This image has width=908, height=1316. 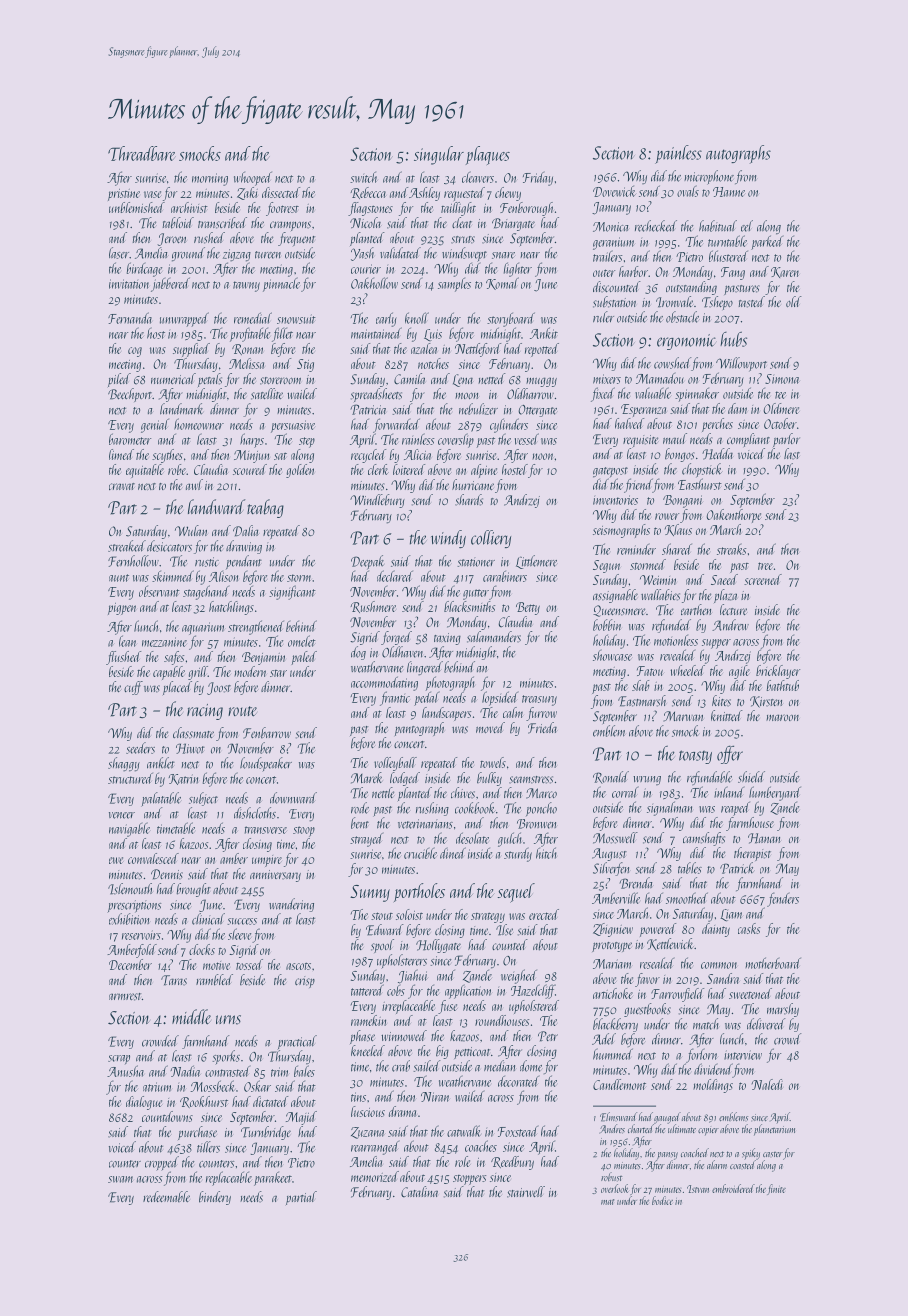 I want to click on Luis, so click(x=433, y=335).
